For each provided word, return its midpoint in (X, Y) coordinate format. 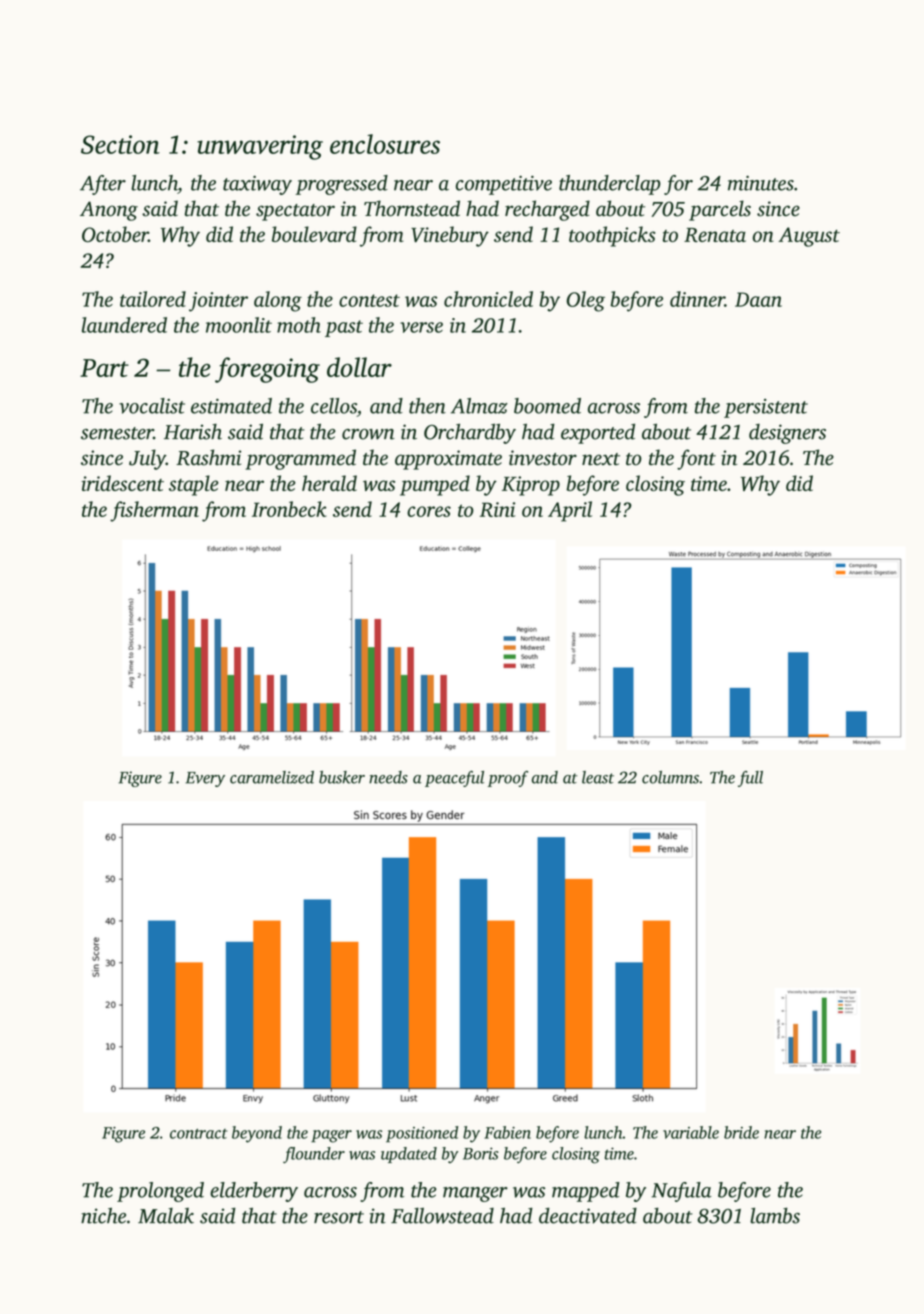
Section (120, 144)
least (598, 777)
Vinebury (450, 236)
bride (741, 1132)
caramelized (272, 777)
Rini (497, 509)
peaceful (454, 779)
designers (787, 434)
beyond (257, 1134)
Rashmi (208, 457)
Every (205, 779)
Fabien (507, 1132)
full (750, 779)
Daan (758, 299)
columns (670, 777)
